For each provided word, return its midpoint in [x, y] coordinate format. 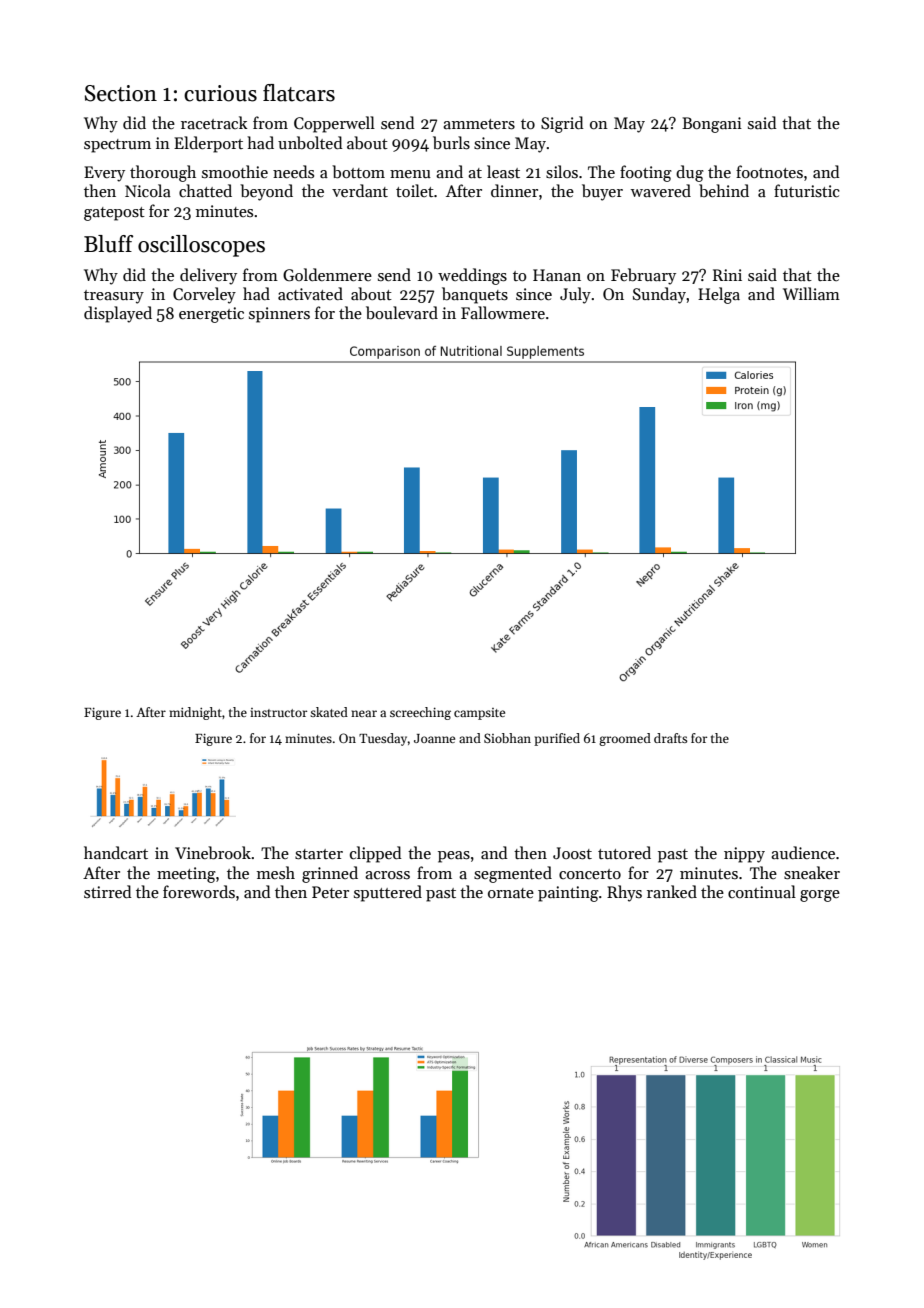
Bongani [712, 125]
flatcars [299, 93]
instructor [278, 712]
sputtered [388, 893]
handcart [116, 852]
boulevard [402, 312]
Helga [719, 295]
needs [293, 171]
